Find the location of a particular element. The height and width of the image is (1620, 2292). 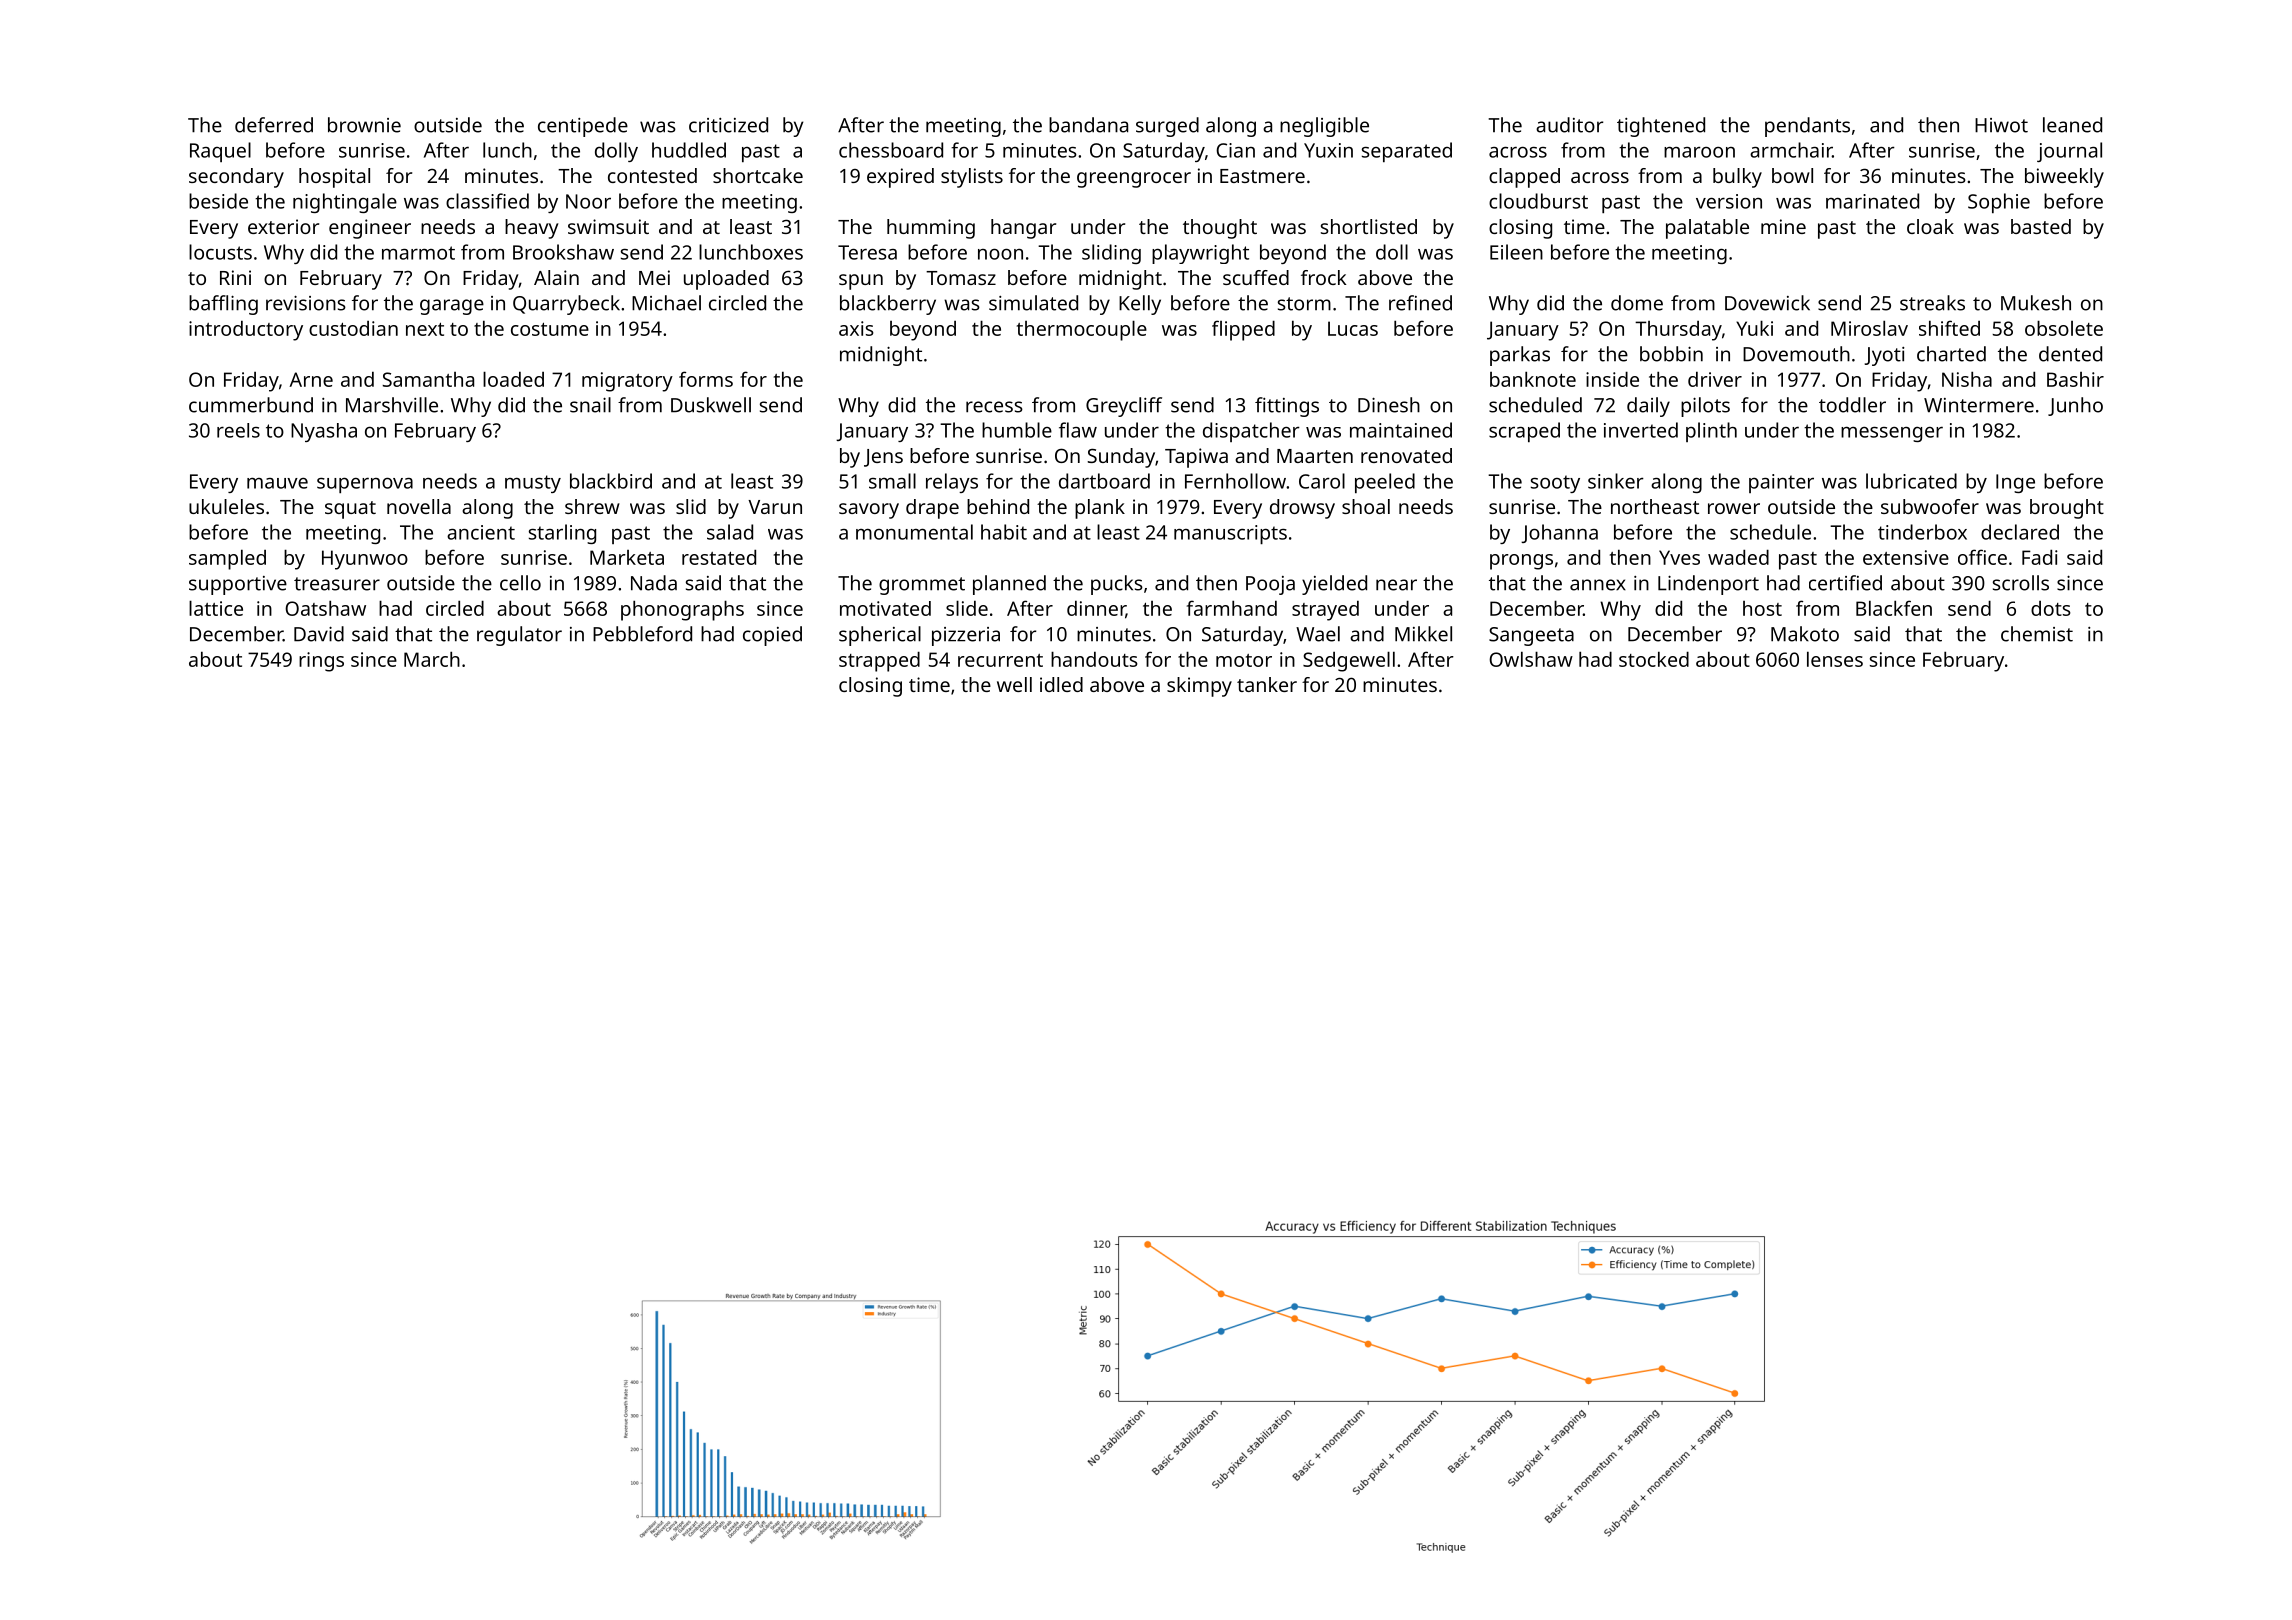

scrolls is located at coordinates (2021, 583).
